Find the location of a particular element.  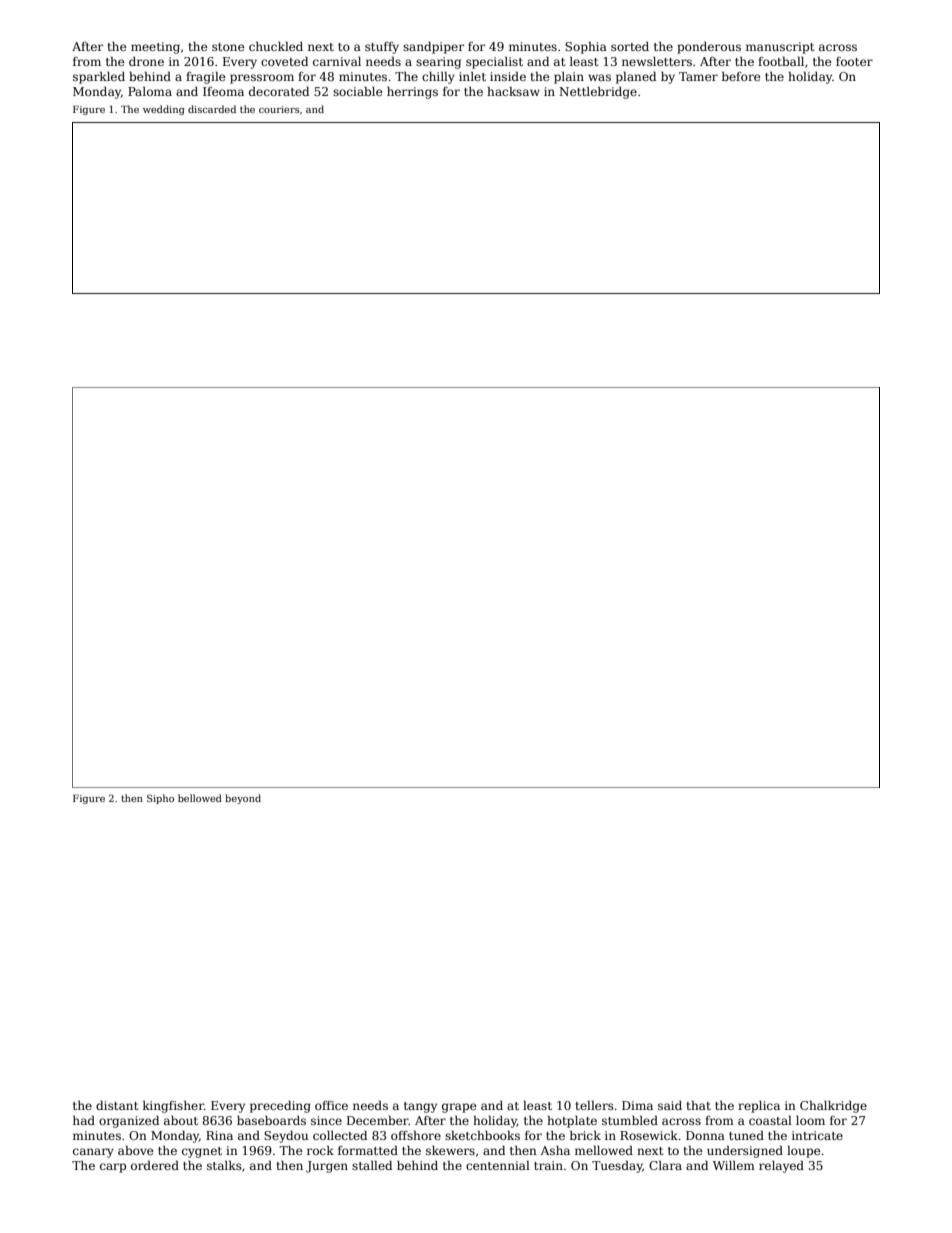

tangy is located at coordinates (420, 1107).
